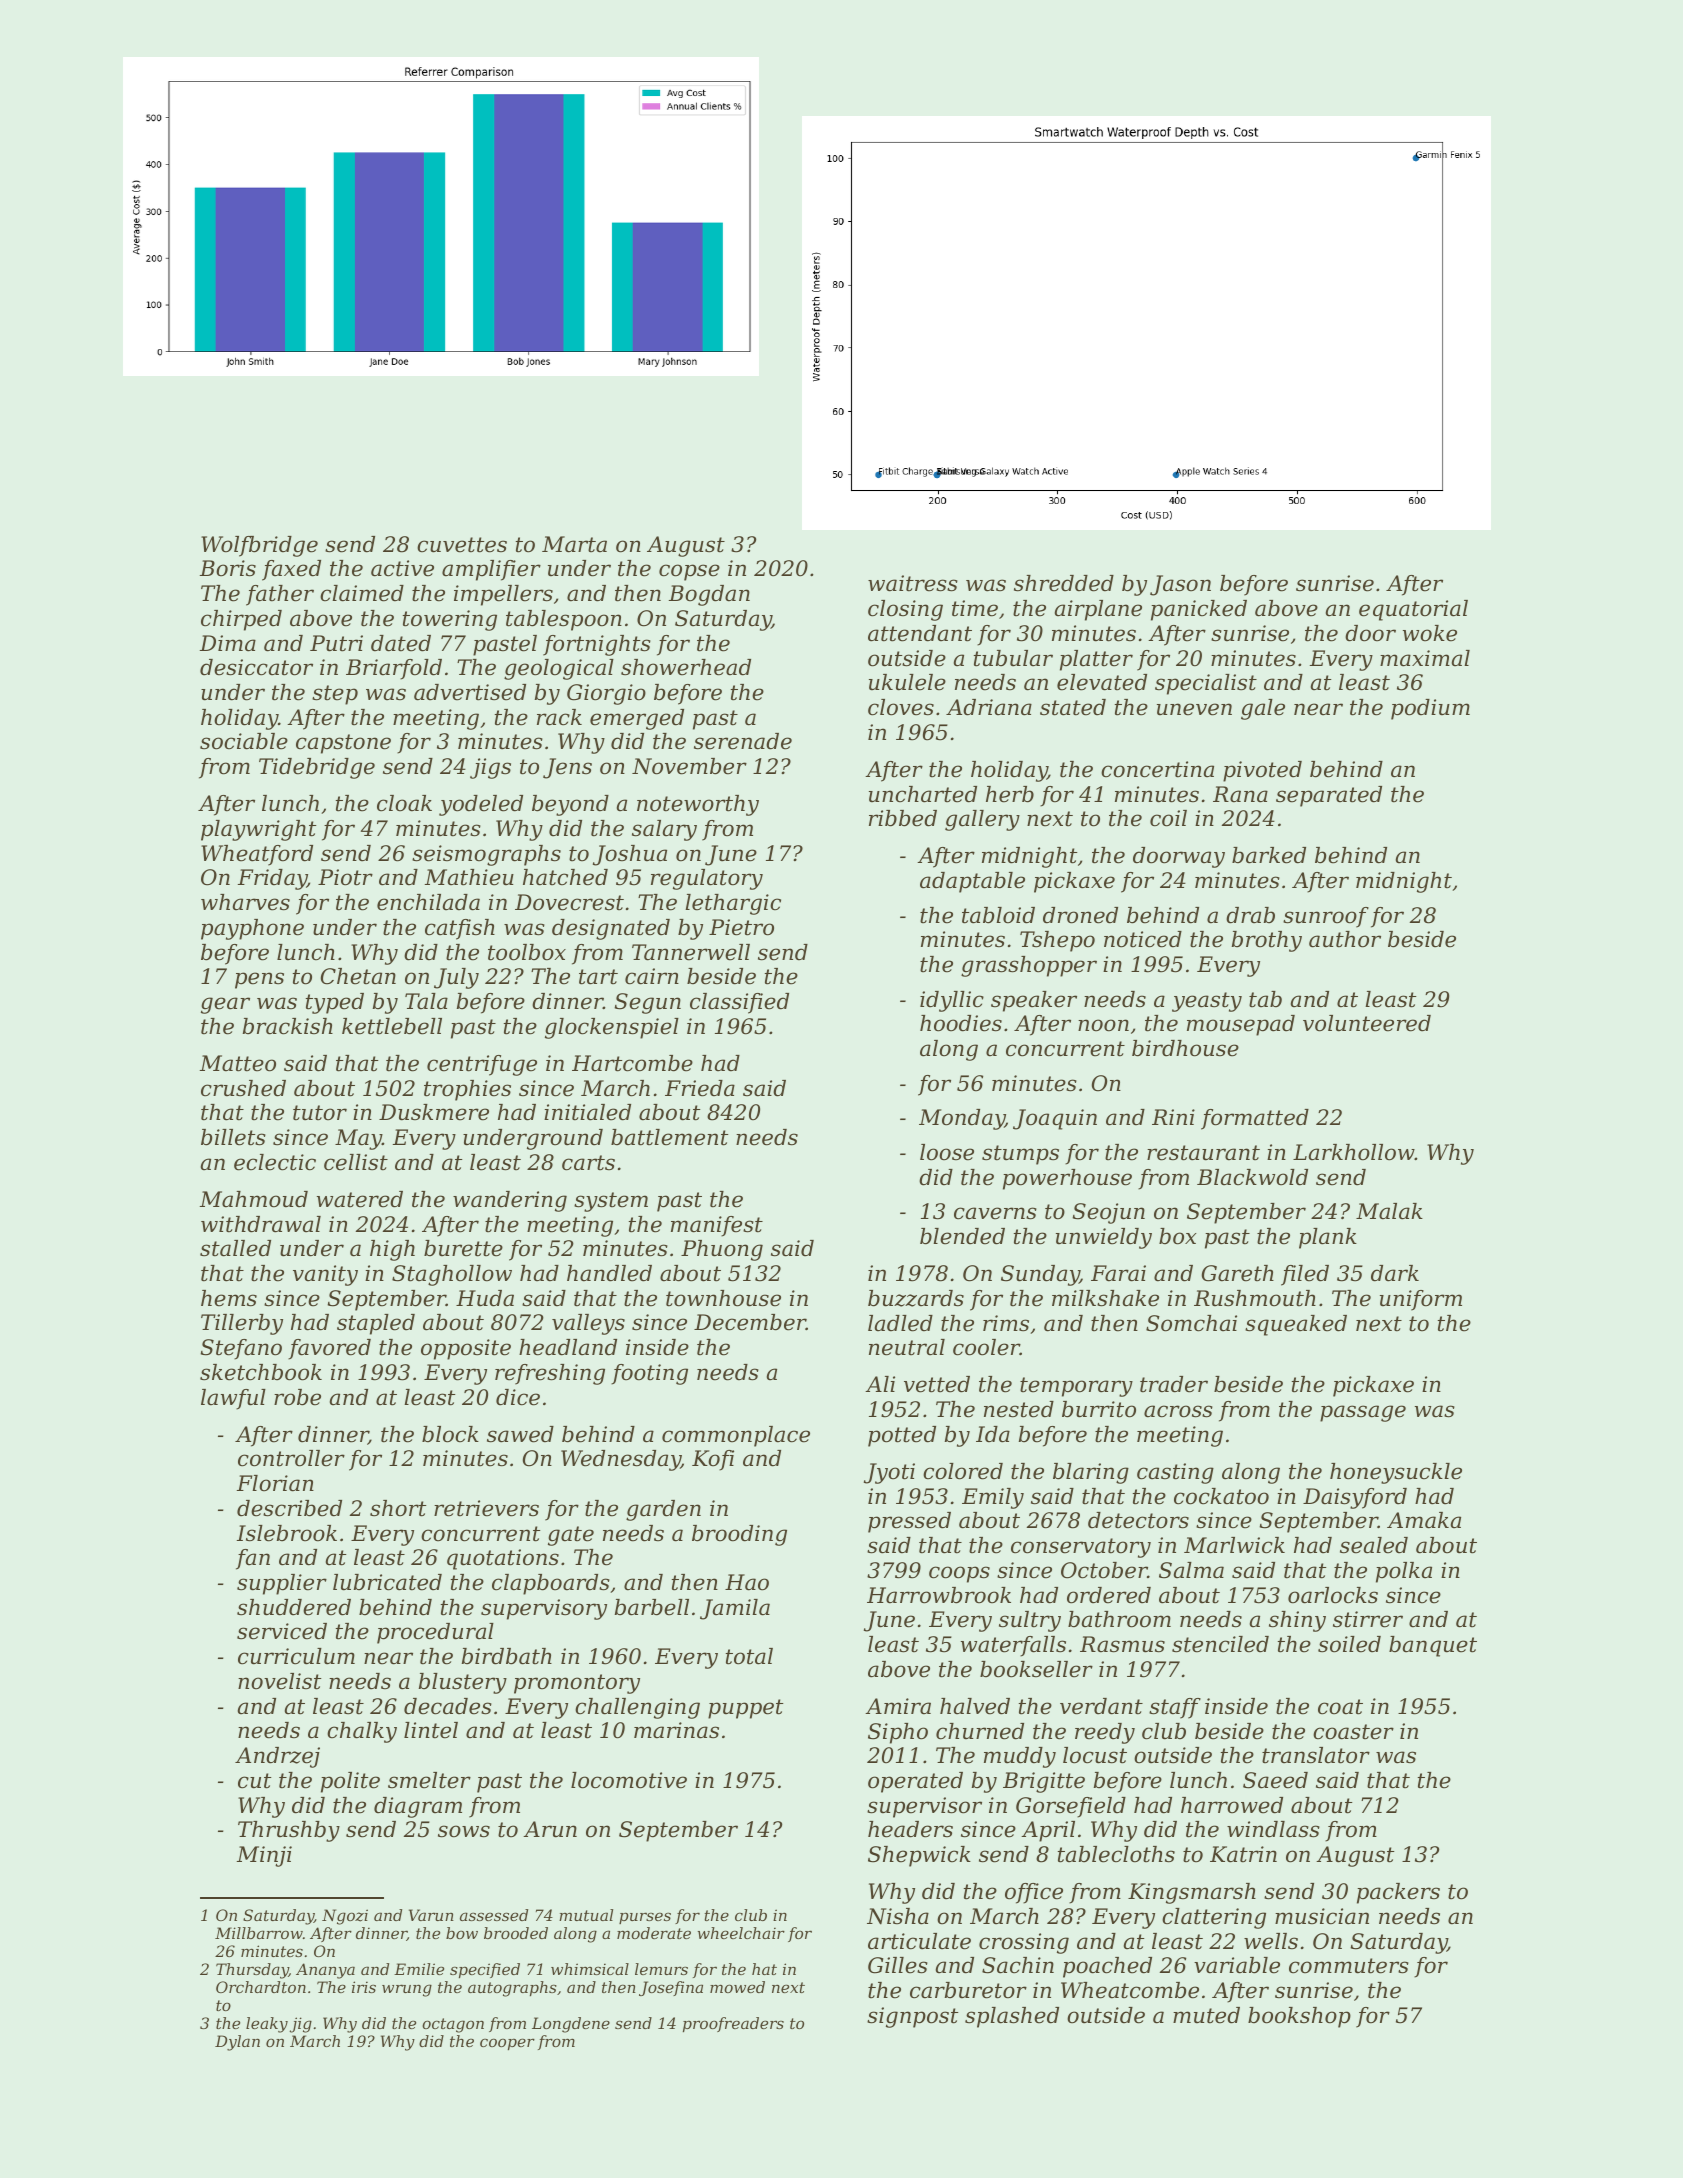 The image size is (1683, 2178). Describe the element at coordinates (237, 2043) in the document. I see `Dylan` at that location.
